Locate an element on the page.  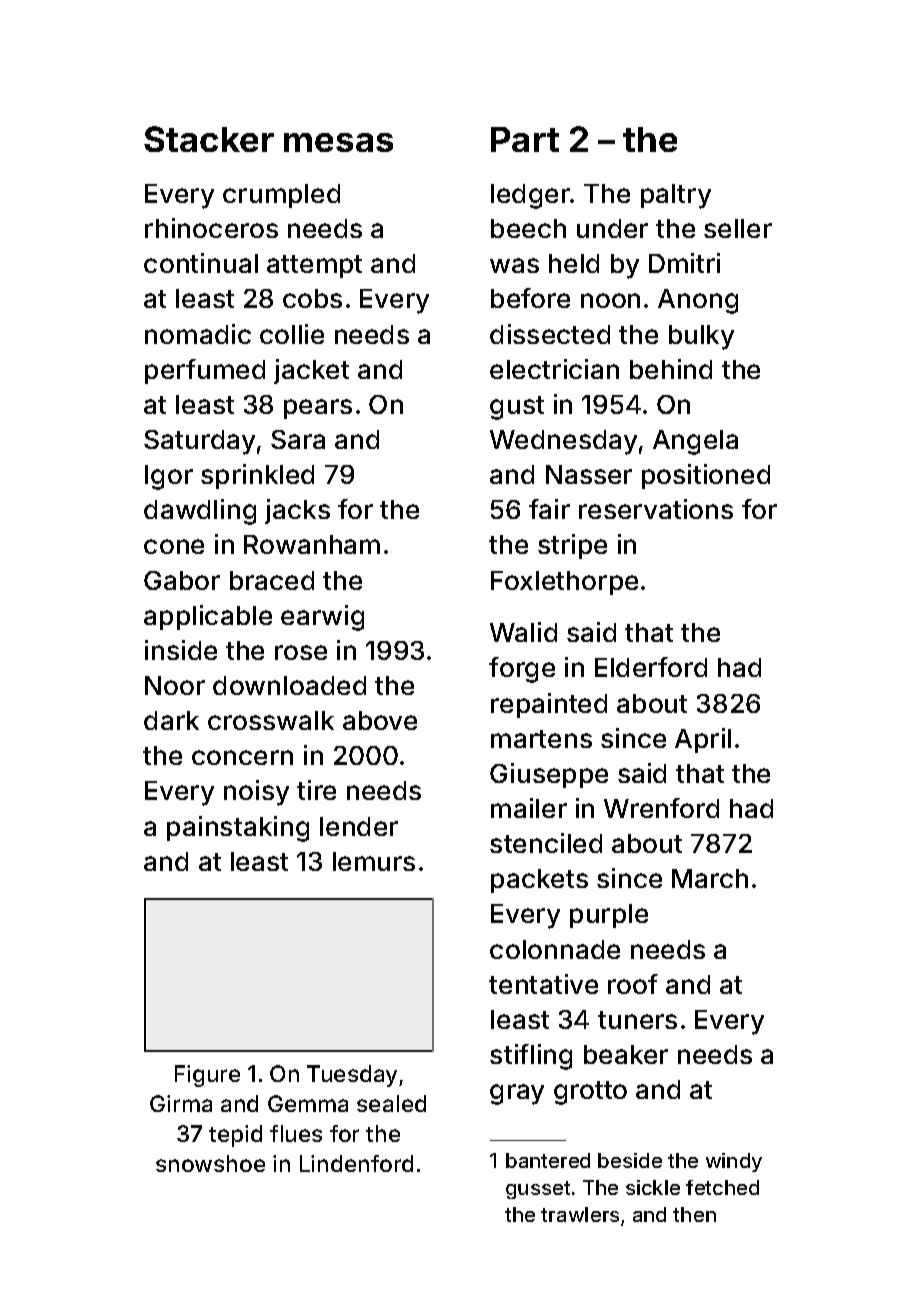
Part is located at coordinates (525, 139).
